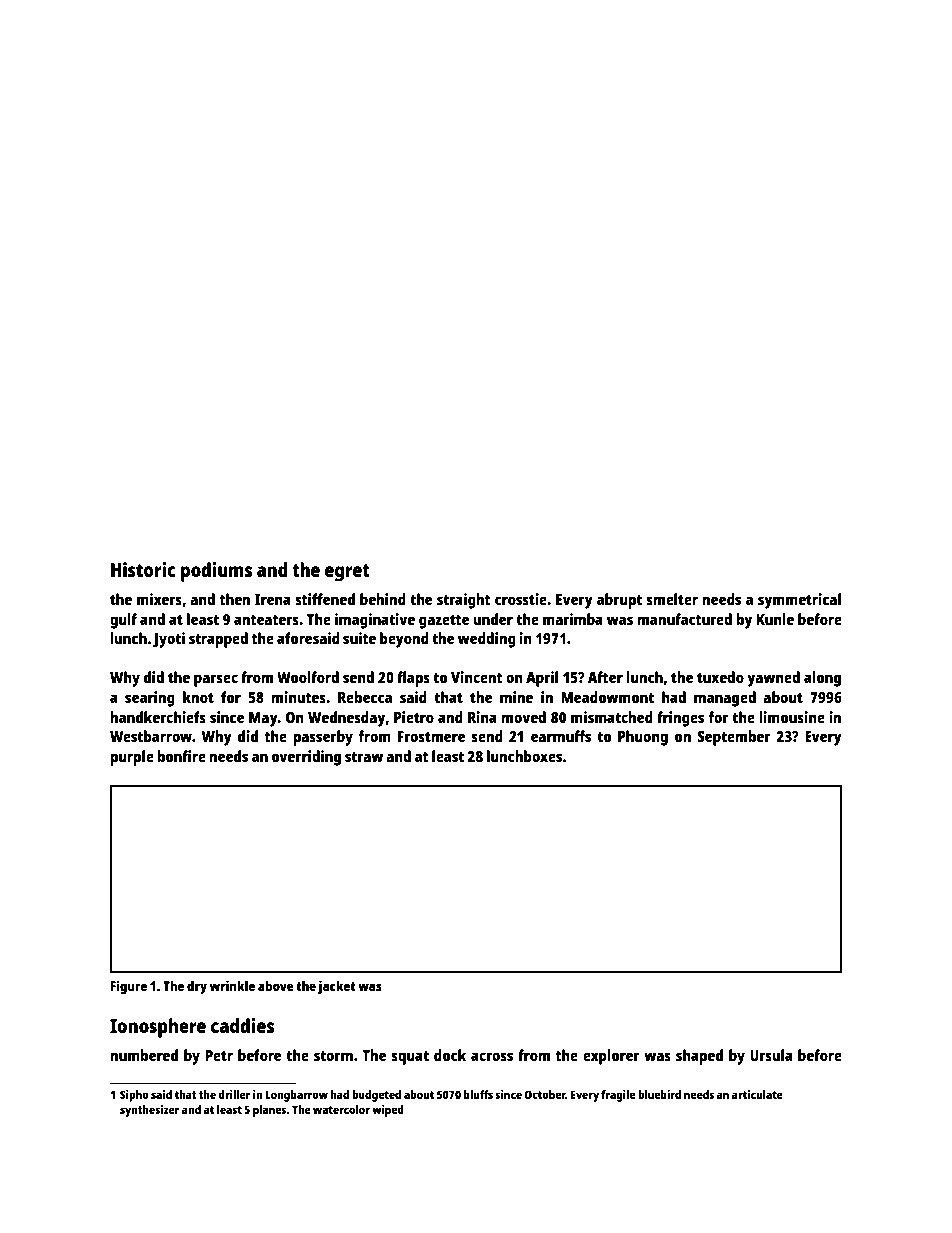 The image size is (952, 1233). What do you see at coordinates (773, 679) in the screenshot?
I see `yawned` at bounding box center [773, 679].
